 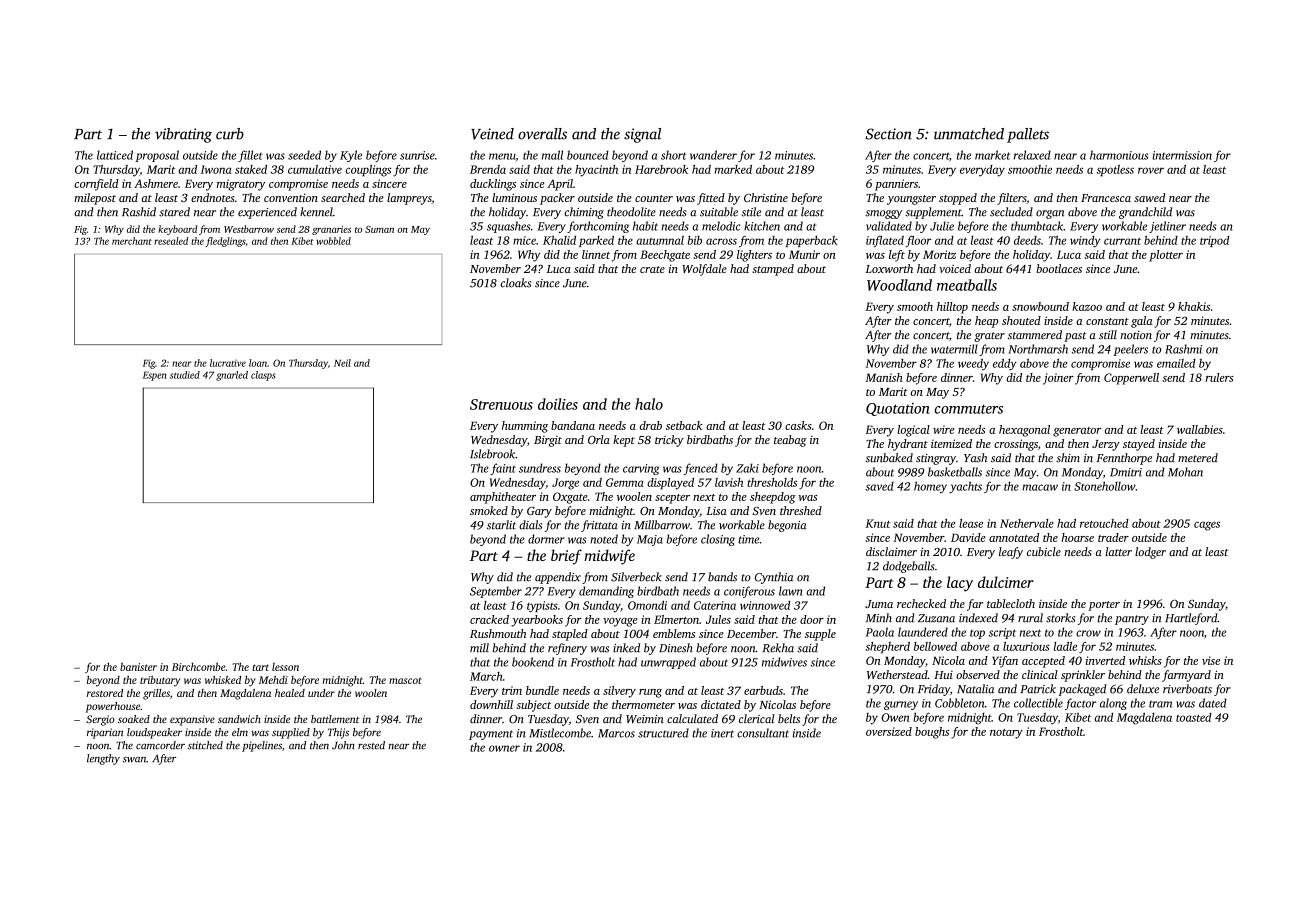 What do you see at coordinates (642, 135) in the screenshot?
I see `signal` at bounding box center [642, 135].
